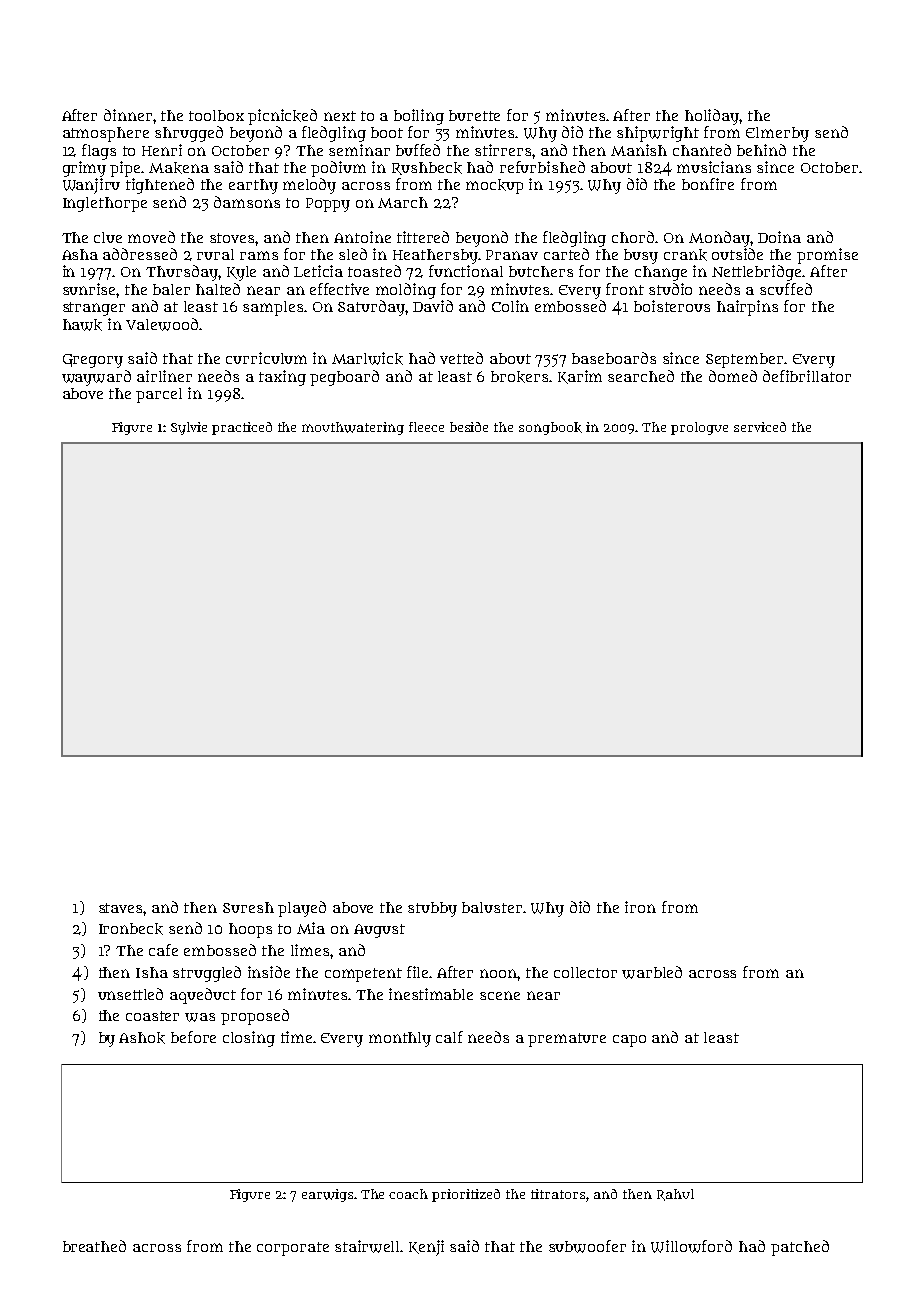 This page has height=1308, width=924. Describe the element at coordinates (492, 907) in the page. I see `baluster` at that location.
